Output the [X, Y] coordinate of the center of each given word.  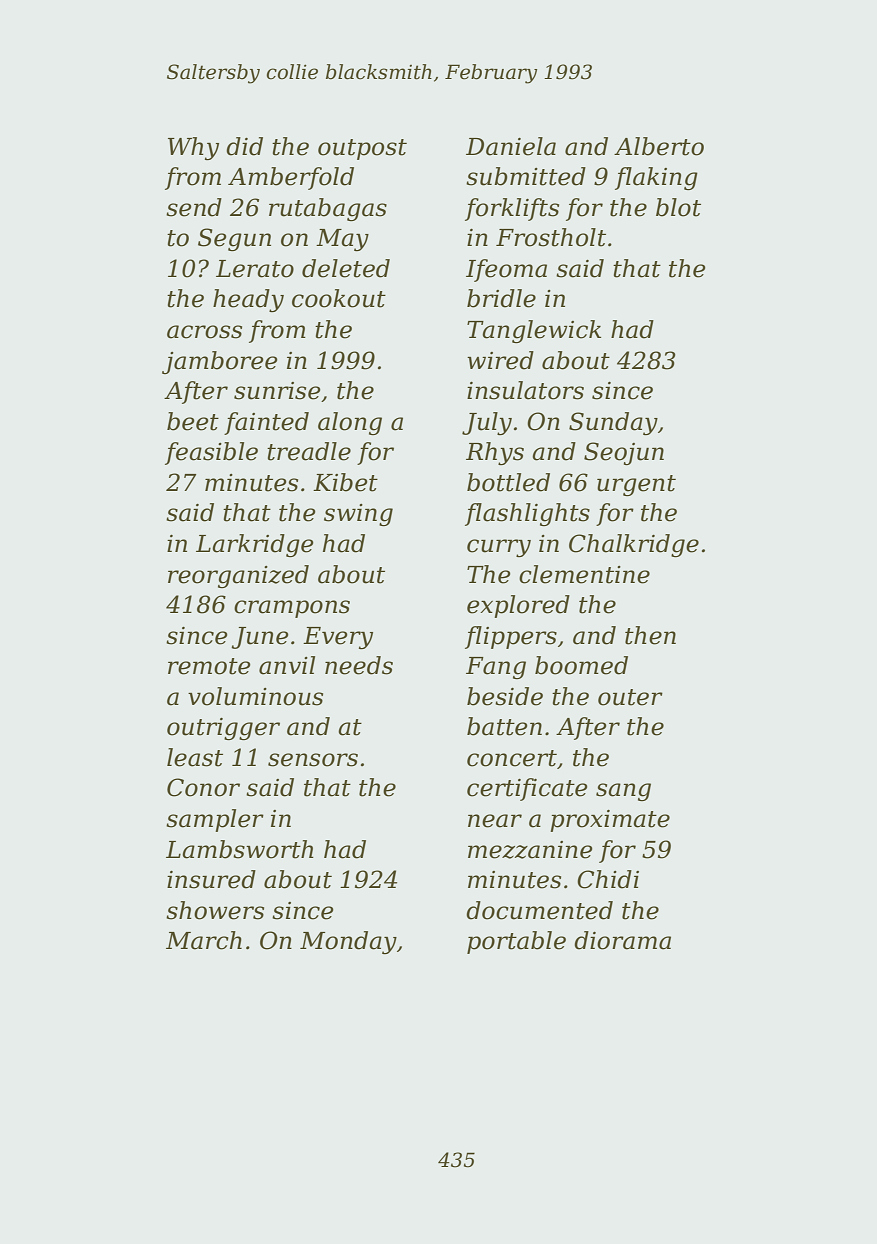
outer [630, 697]
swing [358, 515]
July [487, 423]
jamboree [220, 362]
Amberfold [291, 178]
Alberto [659, 146]
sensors [313, 760]
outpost [362, 149]
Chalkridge [634, 545]
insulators [525, 390]
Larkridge [255, 545]
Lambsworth [240, 849]
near [495, 821]
